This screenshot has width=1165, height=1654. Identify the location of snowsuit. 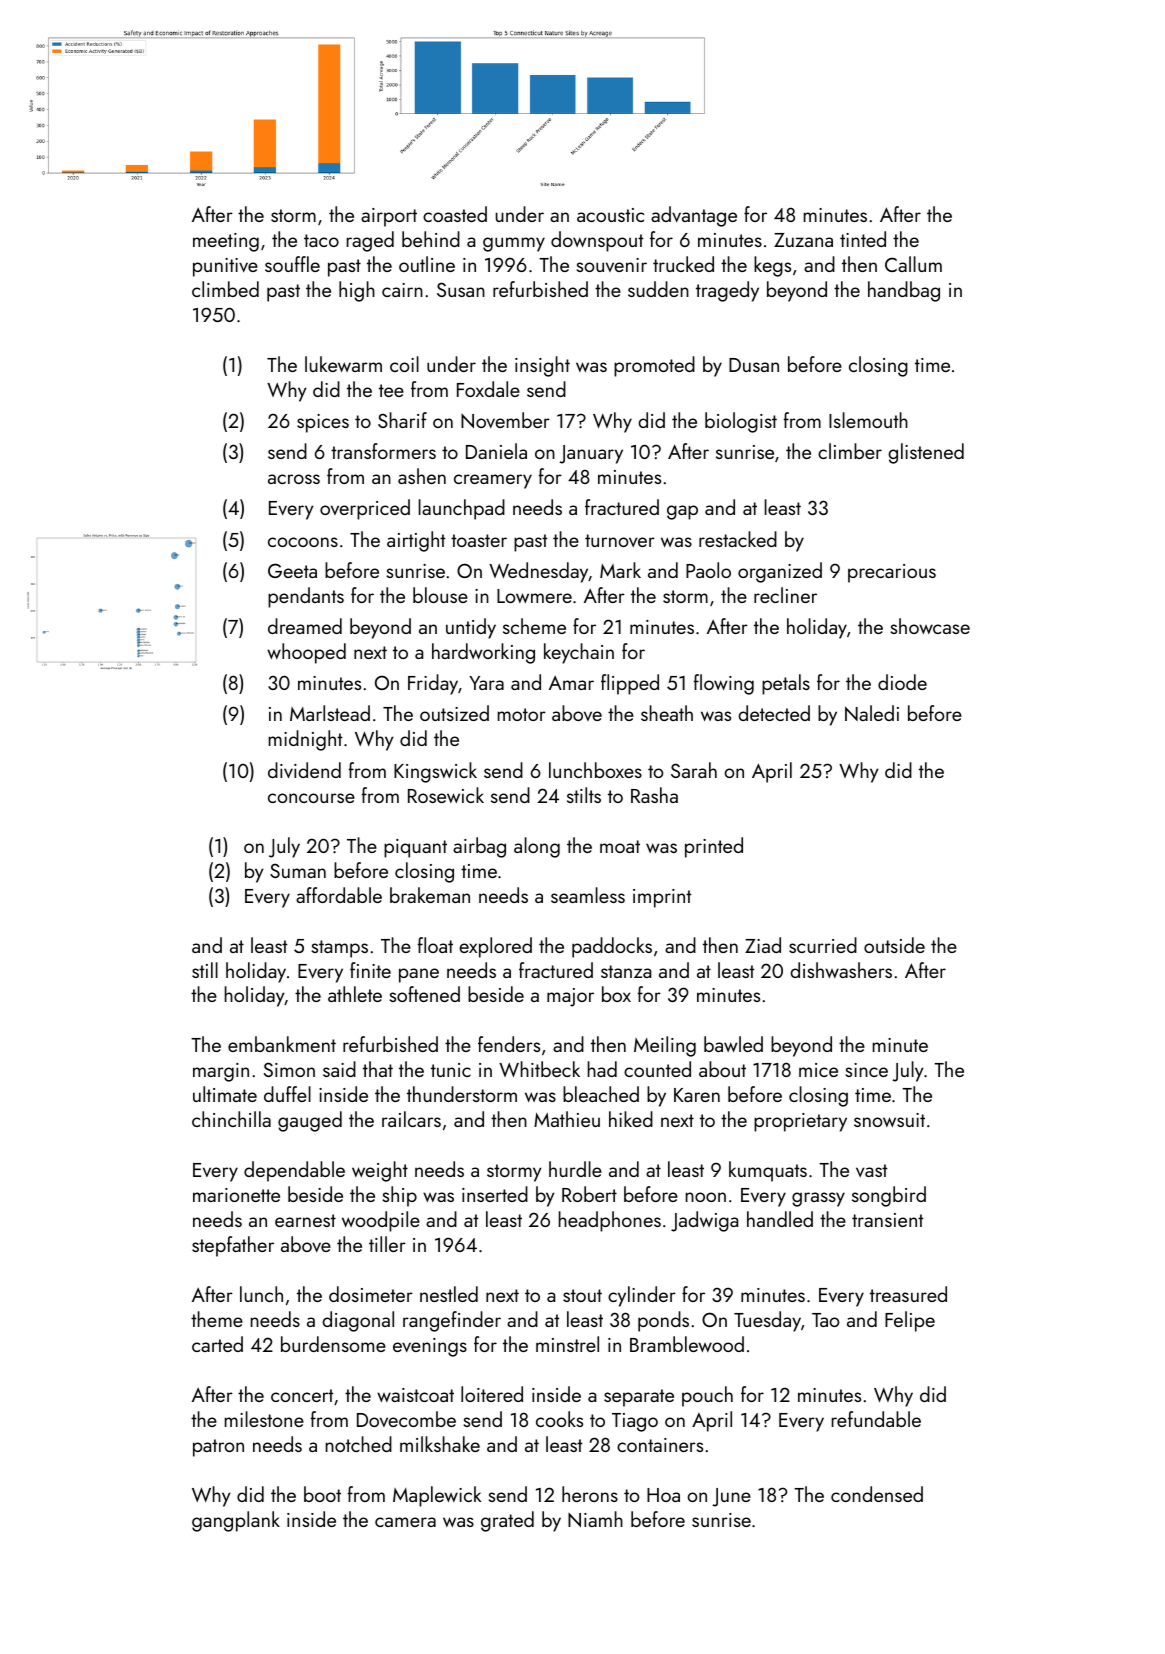
(889, 1120).
